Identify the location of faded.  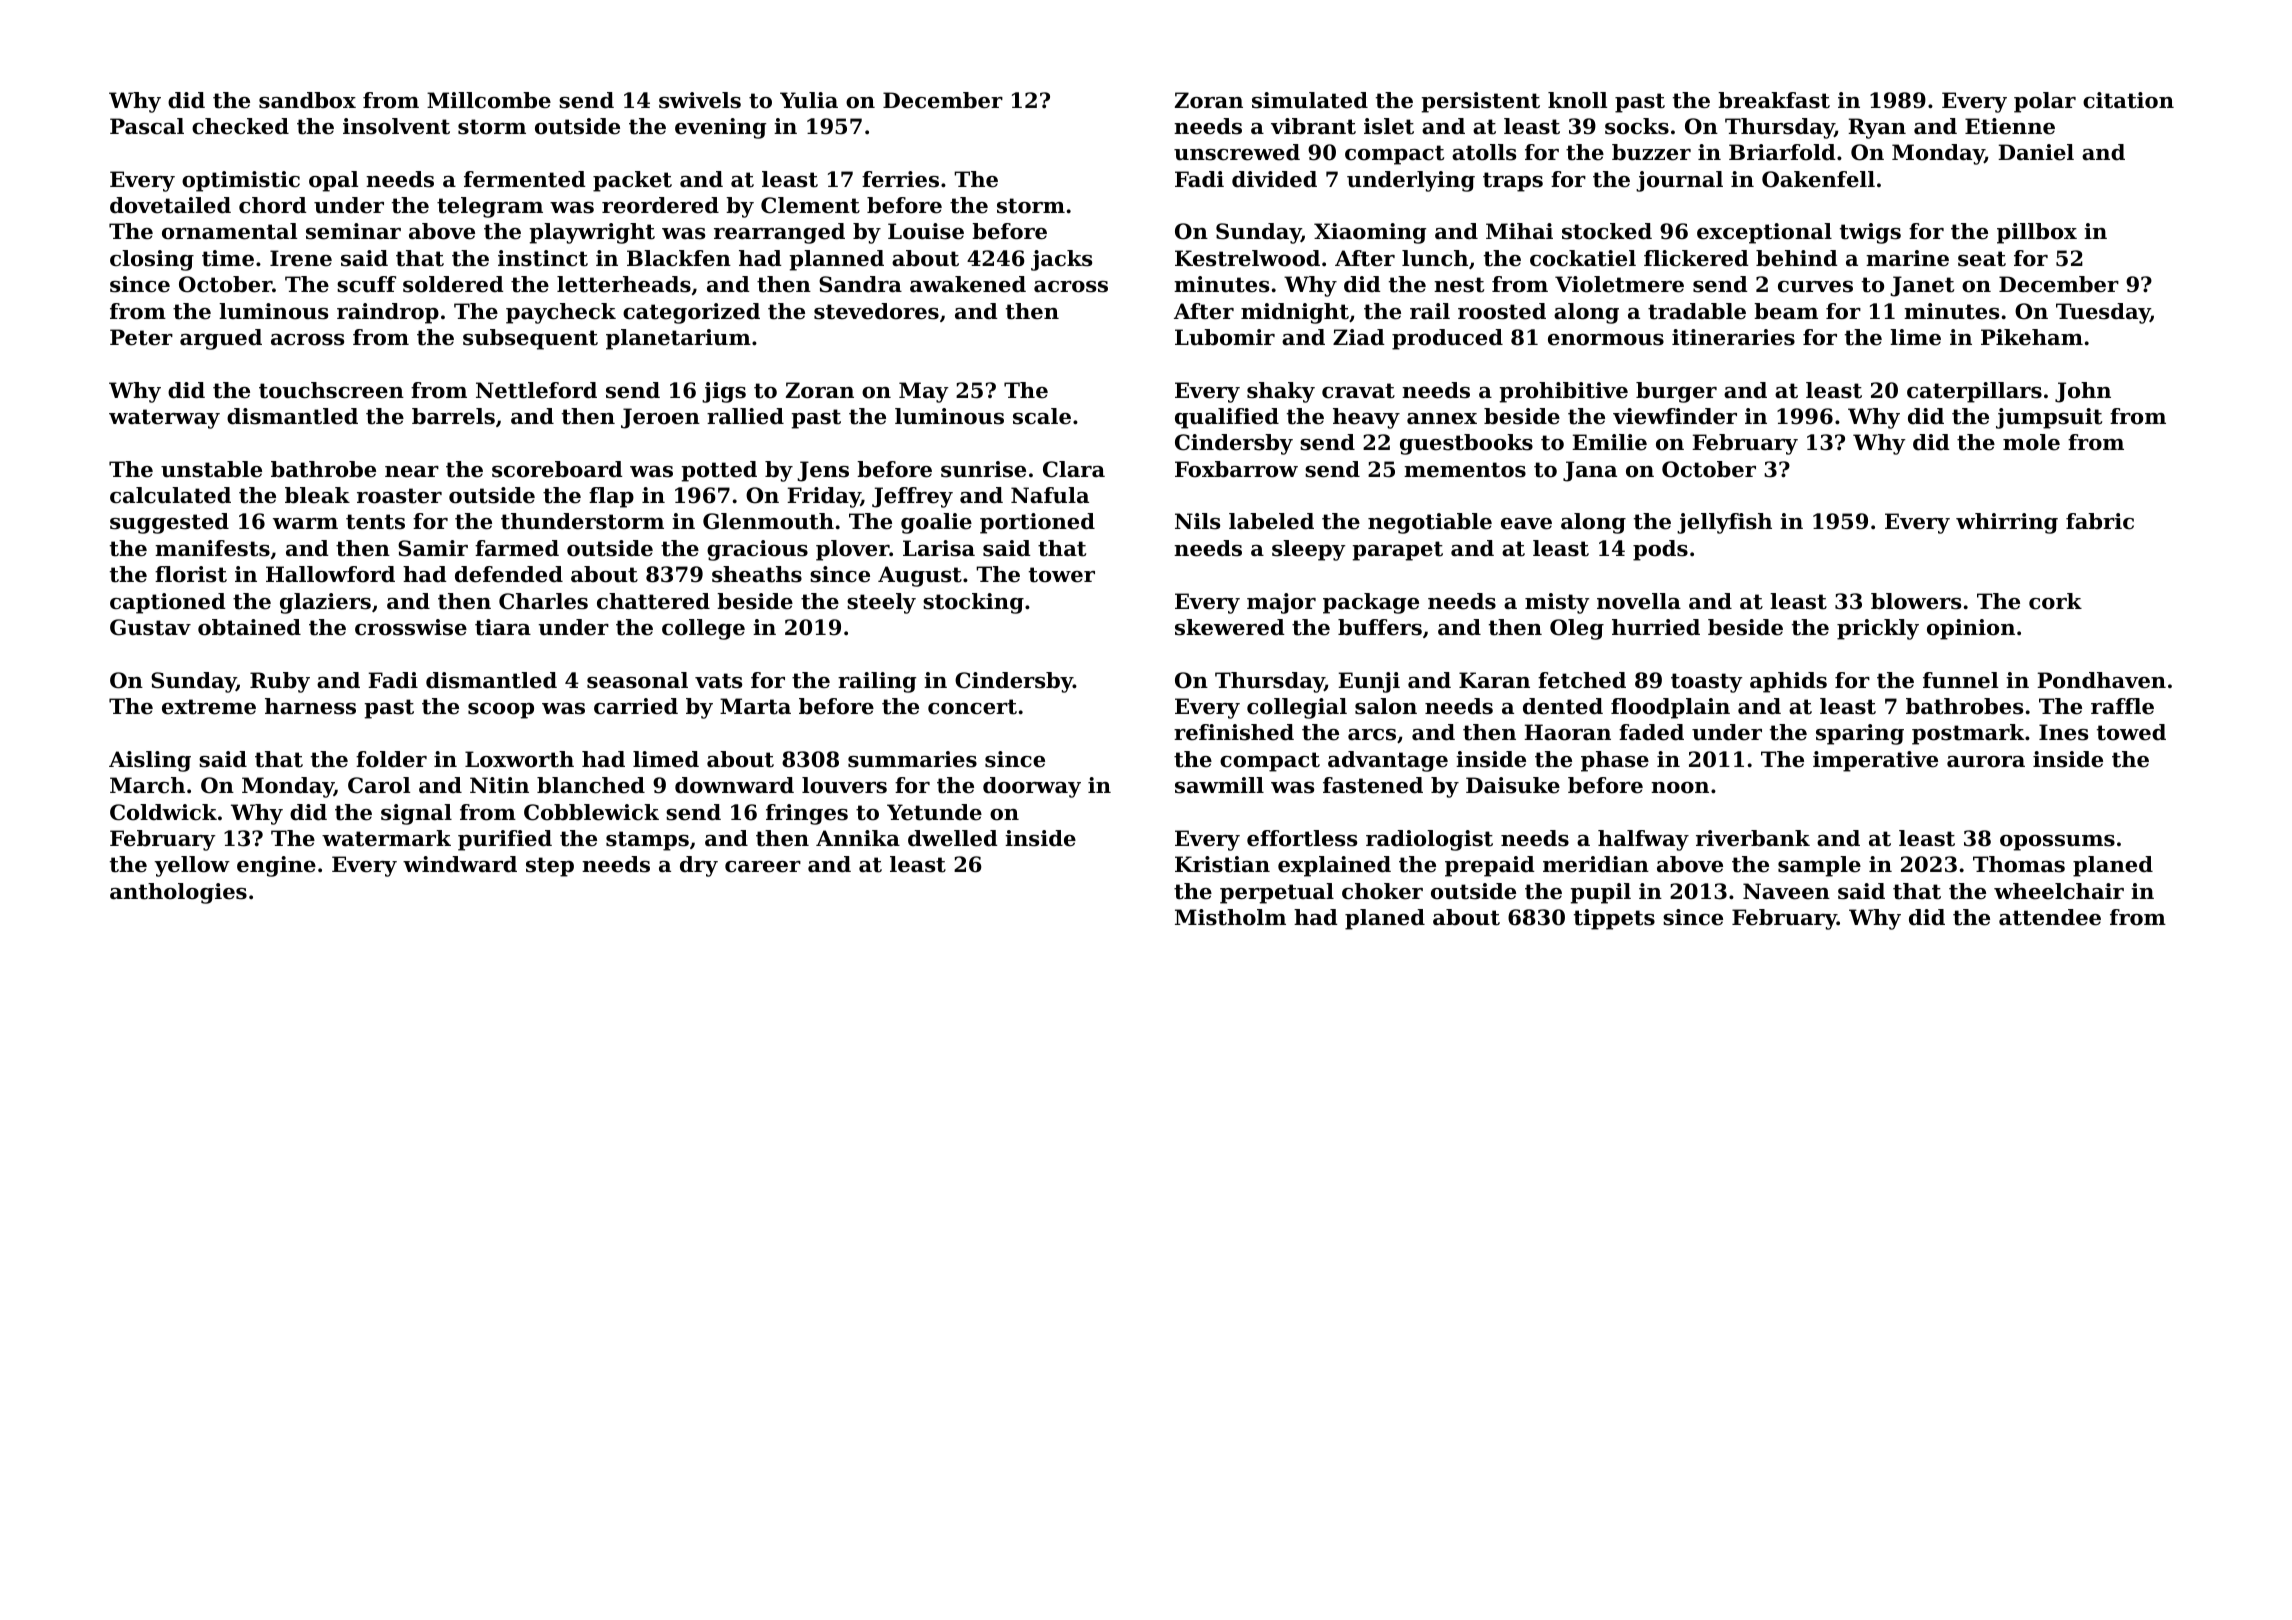
(1651, 732).
